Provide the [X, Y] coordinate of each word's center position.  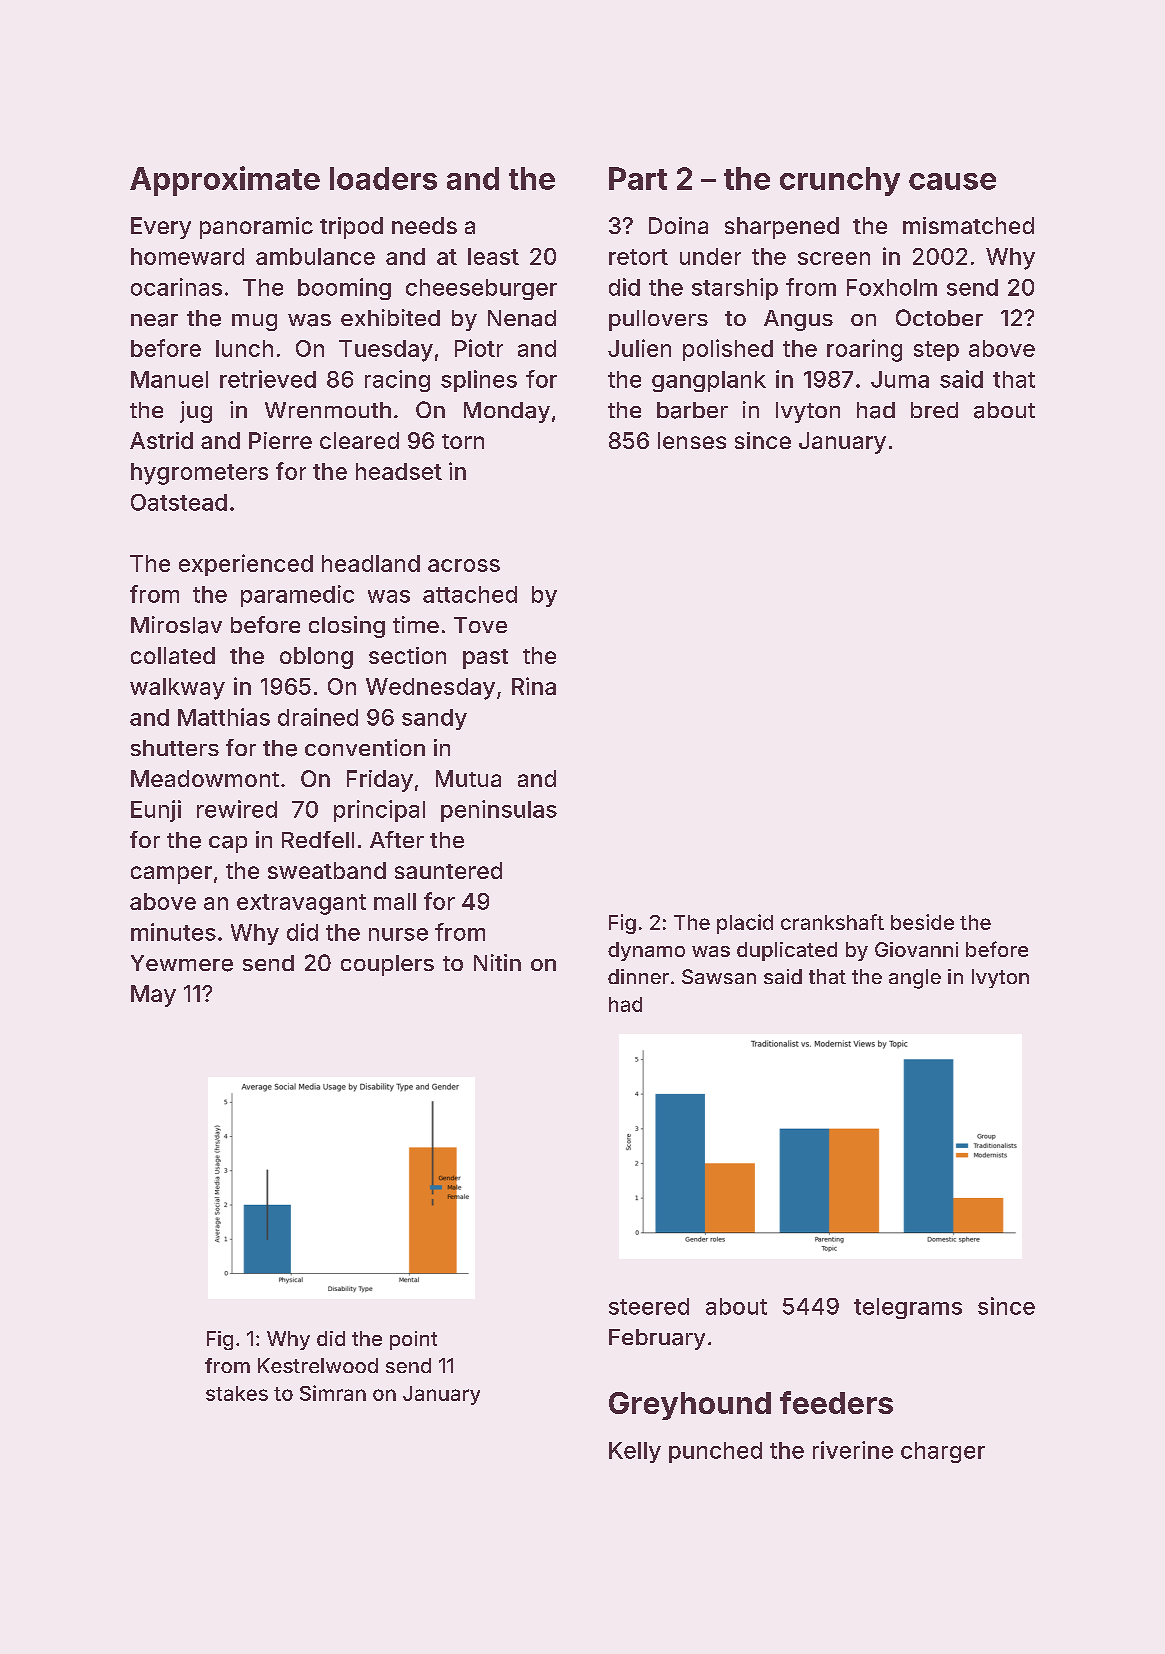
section [407, 655]
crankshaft [832, 922]
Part [638, 178]
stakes [237, 1393]
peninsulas [499, 811]
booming [344, 289]
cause [952, 181]
